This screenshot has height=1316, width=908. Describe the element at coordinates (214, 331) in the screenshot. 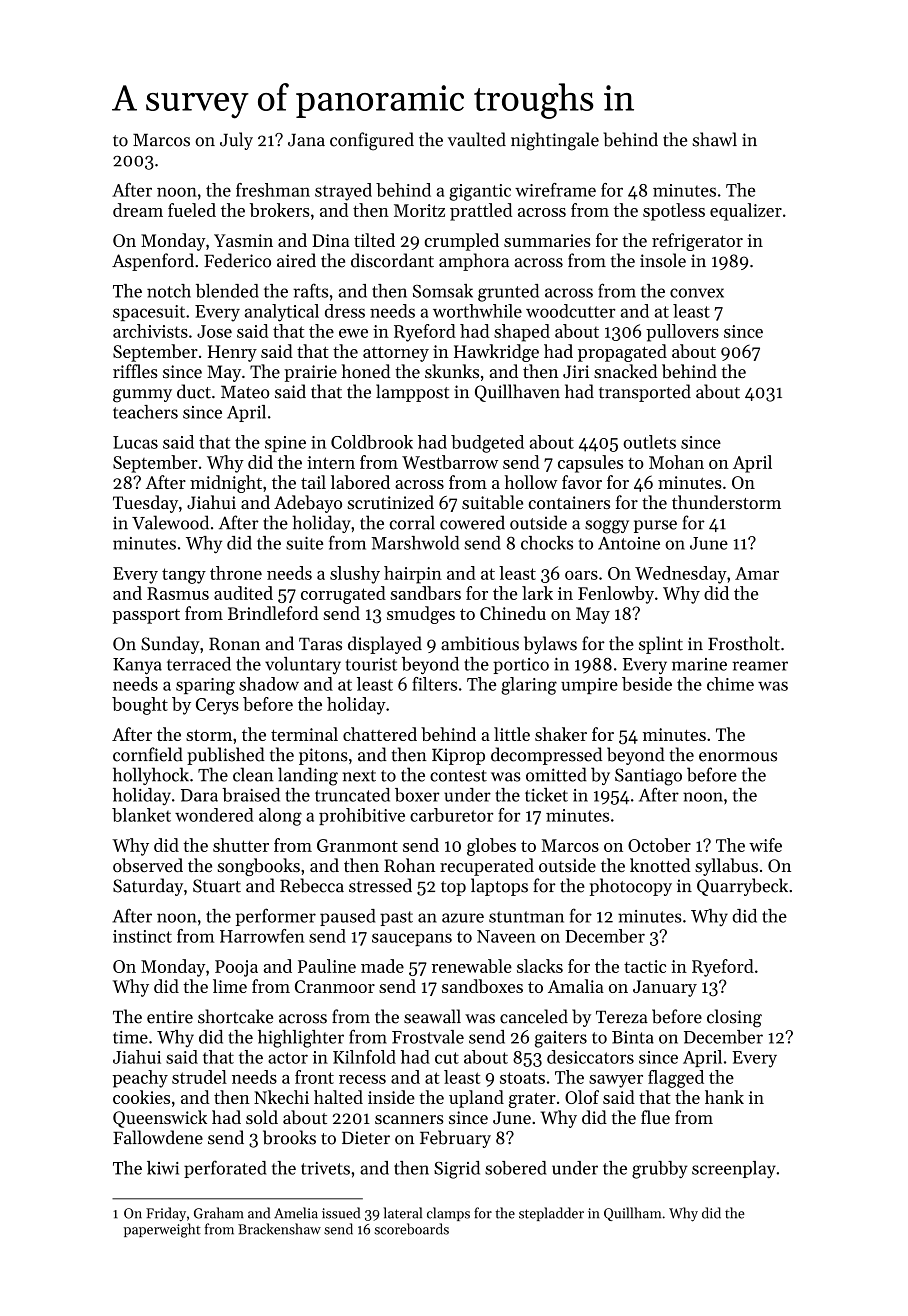

I see `Jose` at that location.
